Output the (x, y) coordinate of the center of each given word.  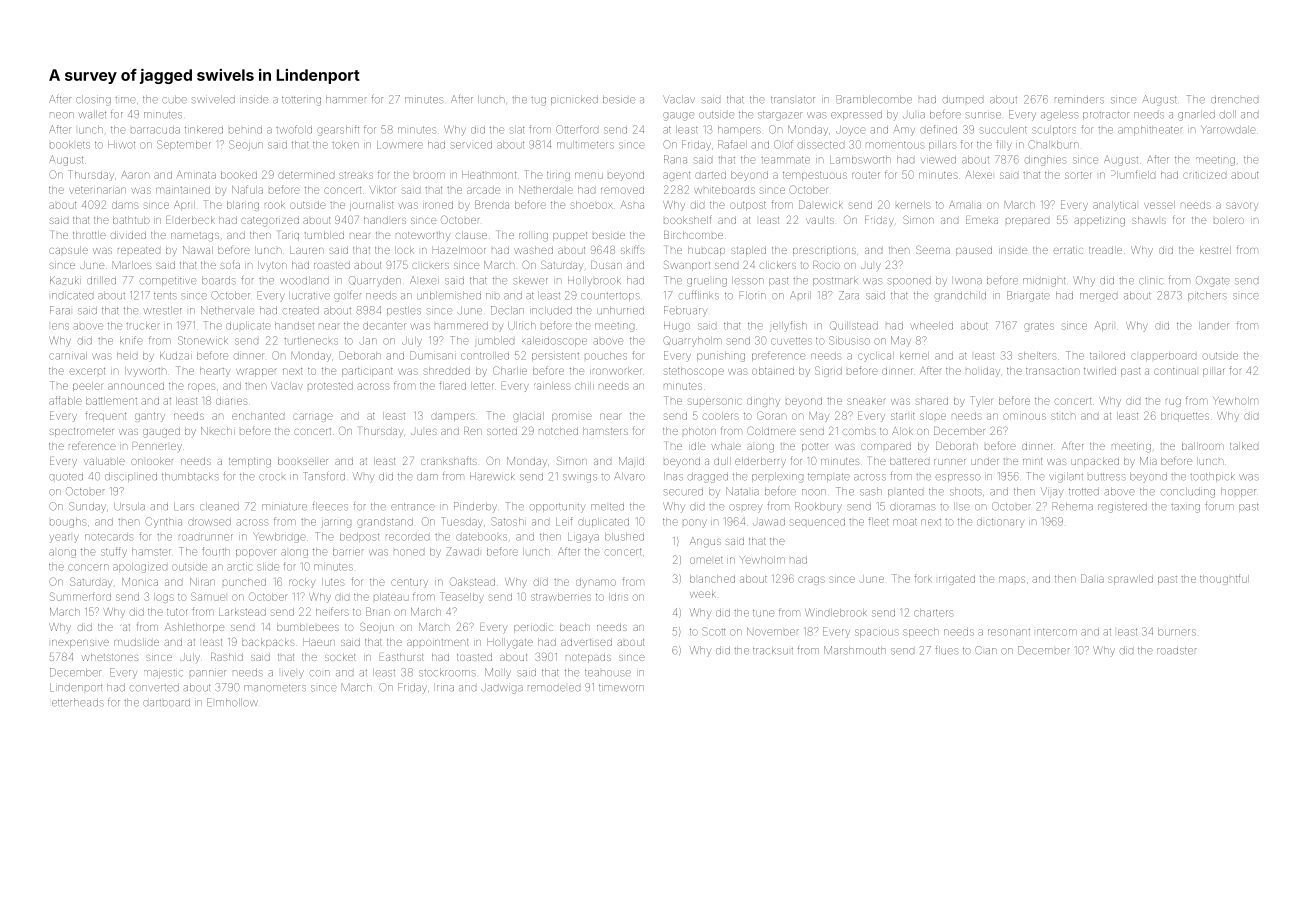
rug (1173, 402)
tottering (301, 101)
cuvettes (791, 341)
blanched (712, 579)
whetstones (110, 657)
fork (923, 578)
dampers (453, 417)
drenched (1234, 100)
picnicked (574, 100)
